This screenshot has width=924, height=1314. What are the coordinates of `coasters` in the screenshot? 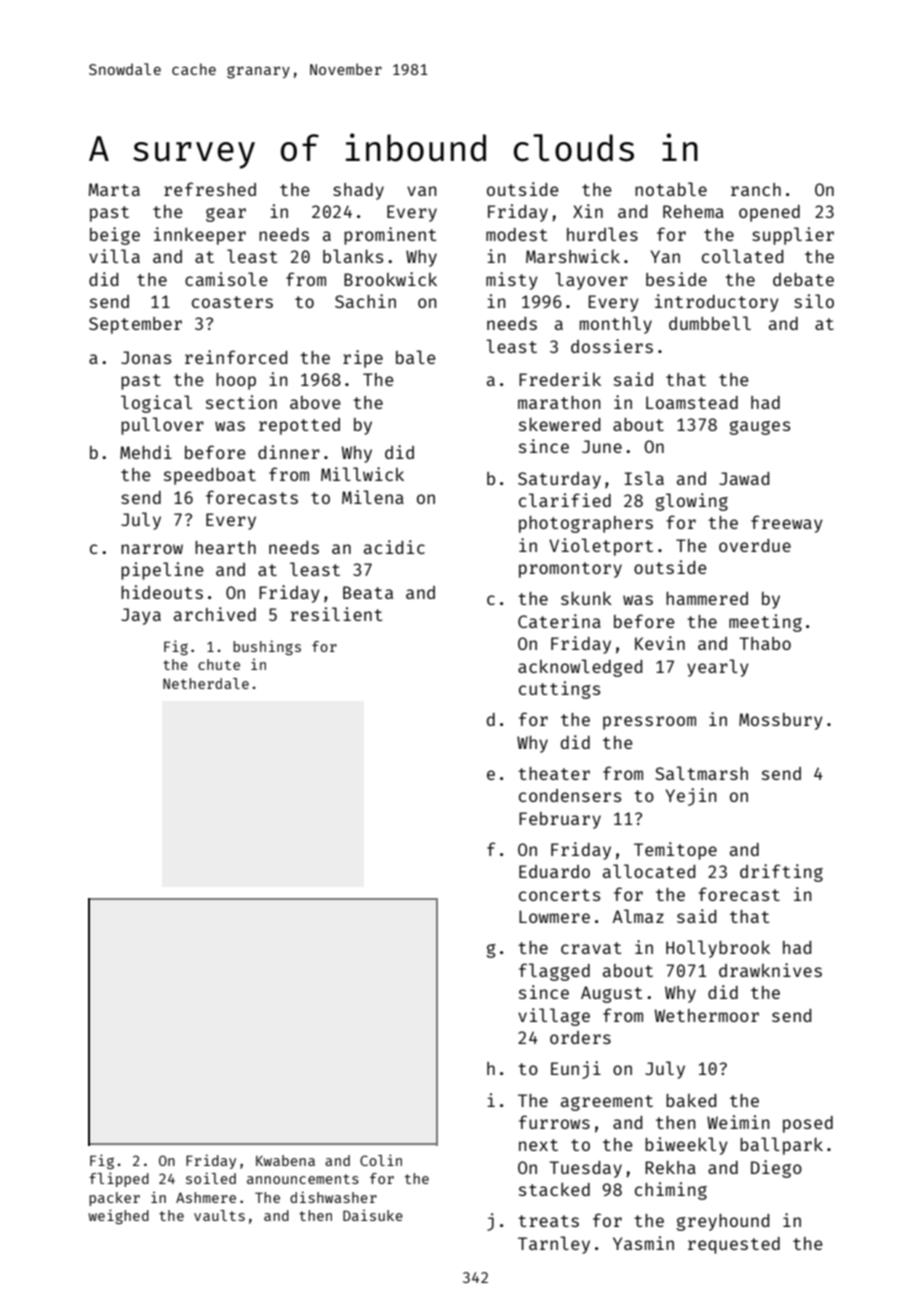 It's located at (232, 302).
